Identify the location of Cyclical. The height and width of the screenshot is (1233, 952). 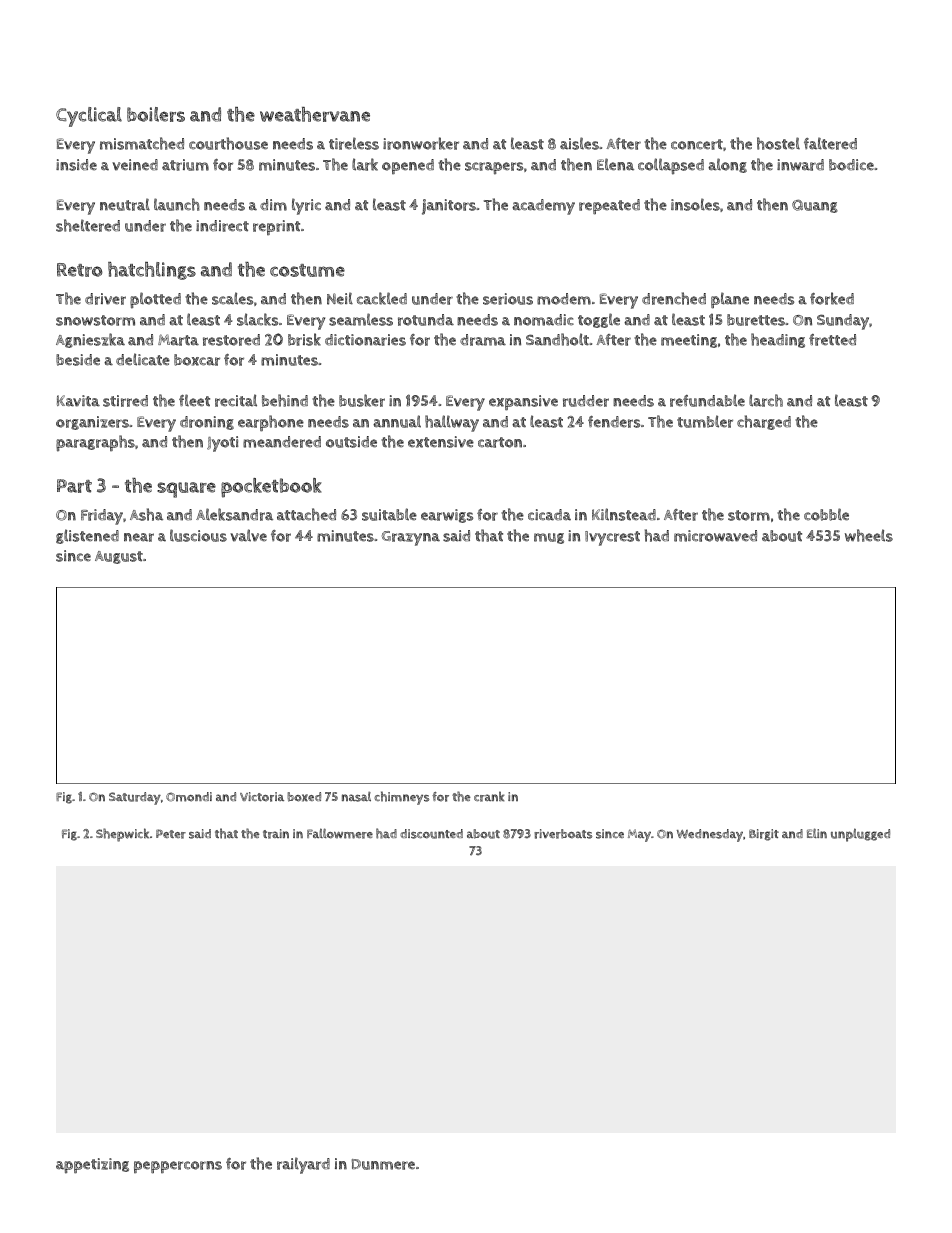
(89, 117).
